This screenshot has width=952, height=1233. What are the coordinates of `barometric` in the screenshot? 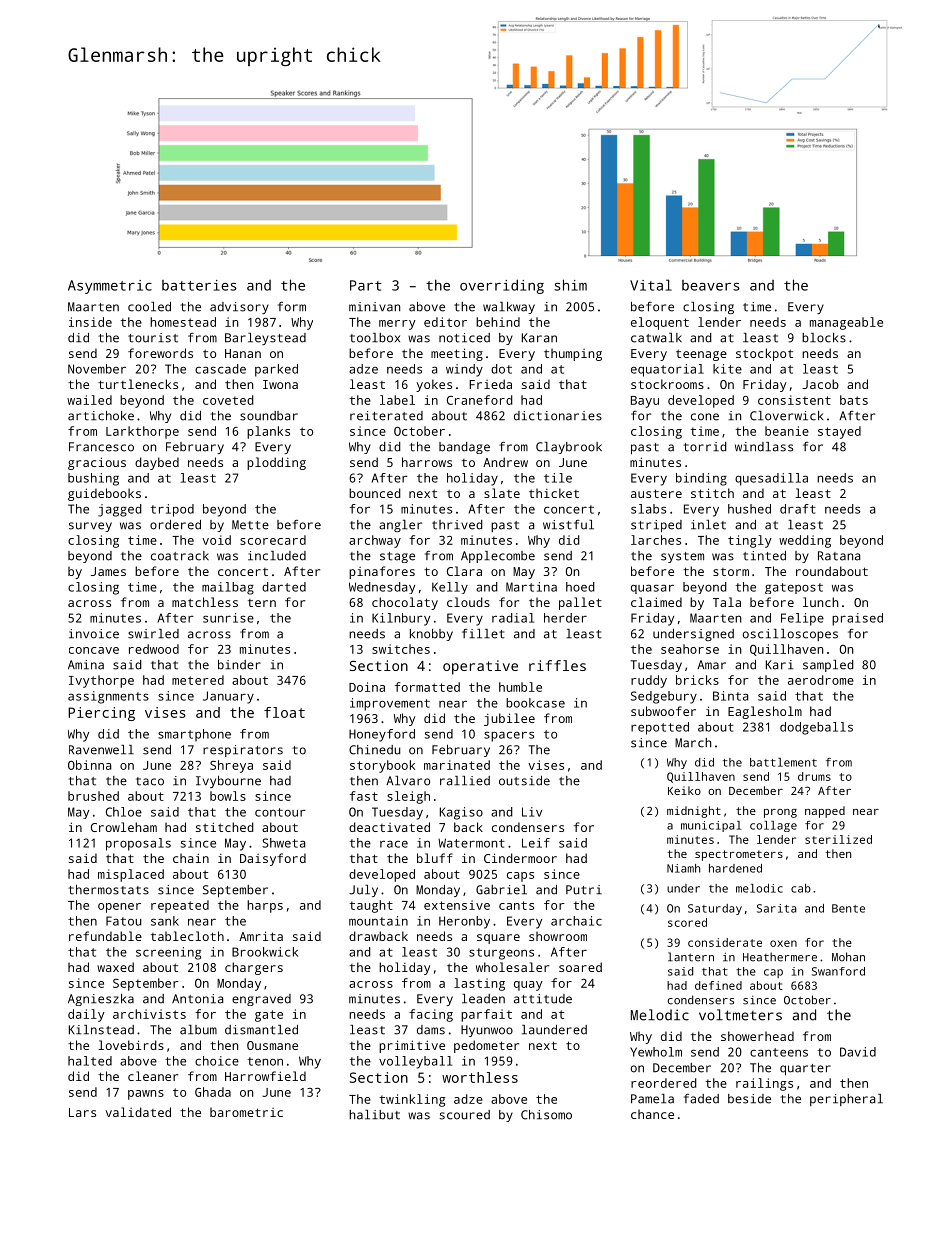 It's located at (246, 1112).
